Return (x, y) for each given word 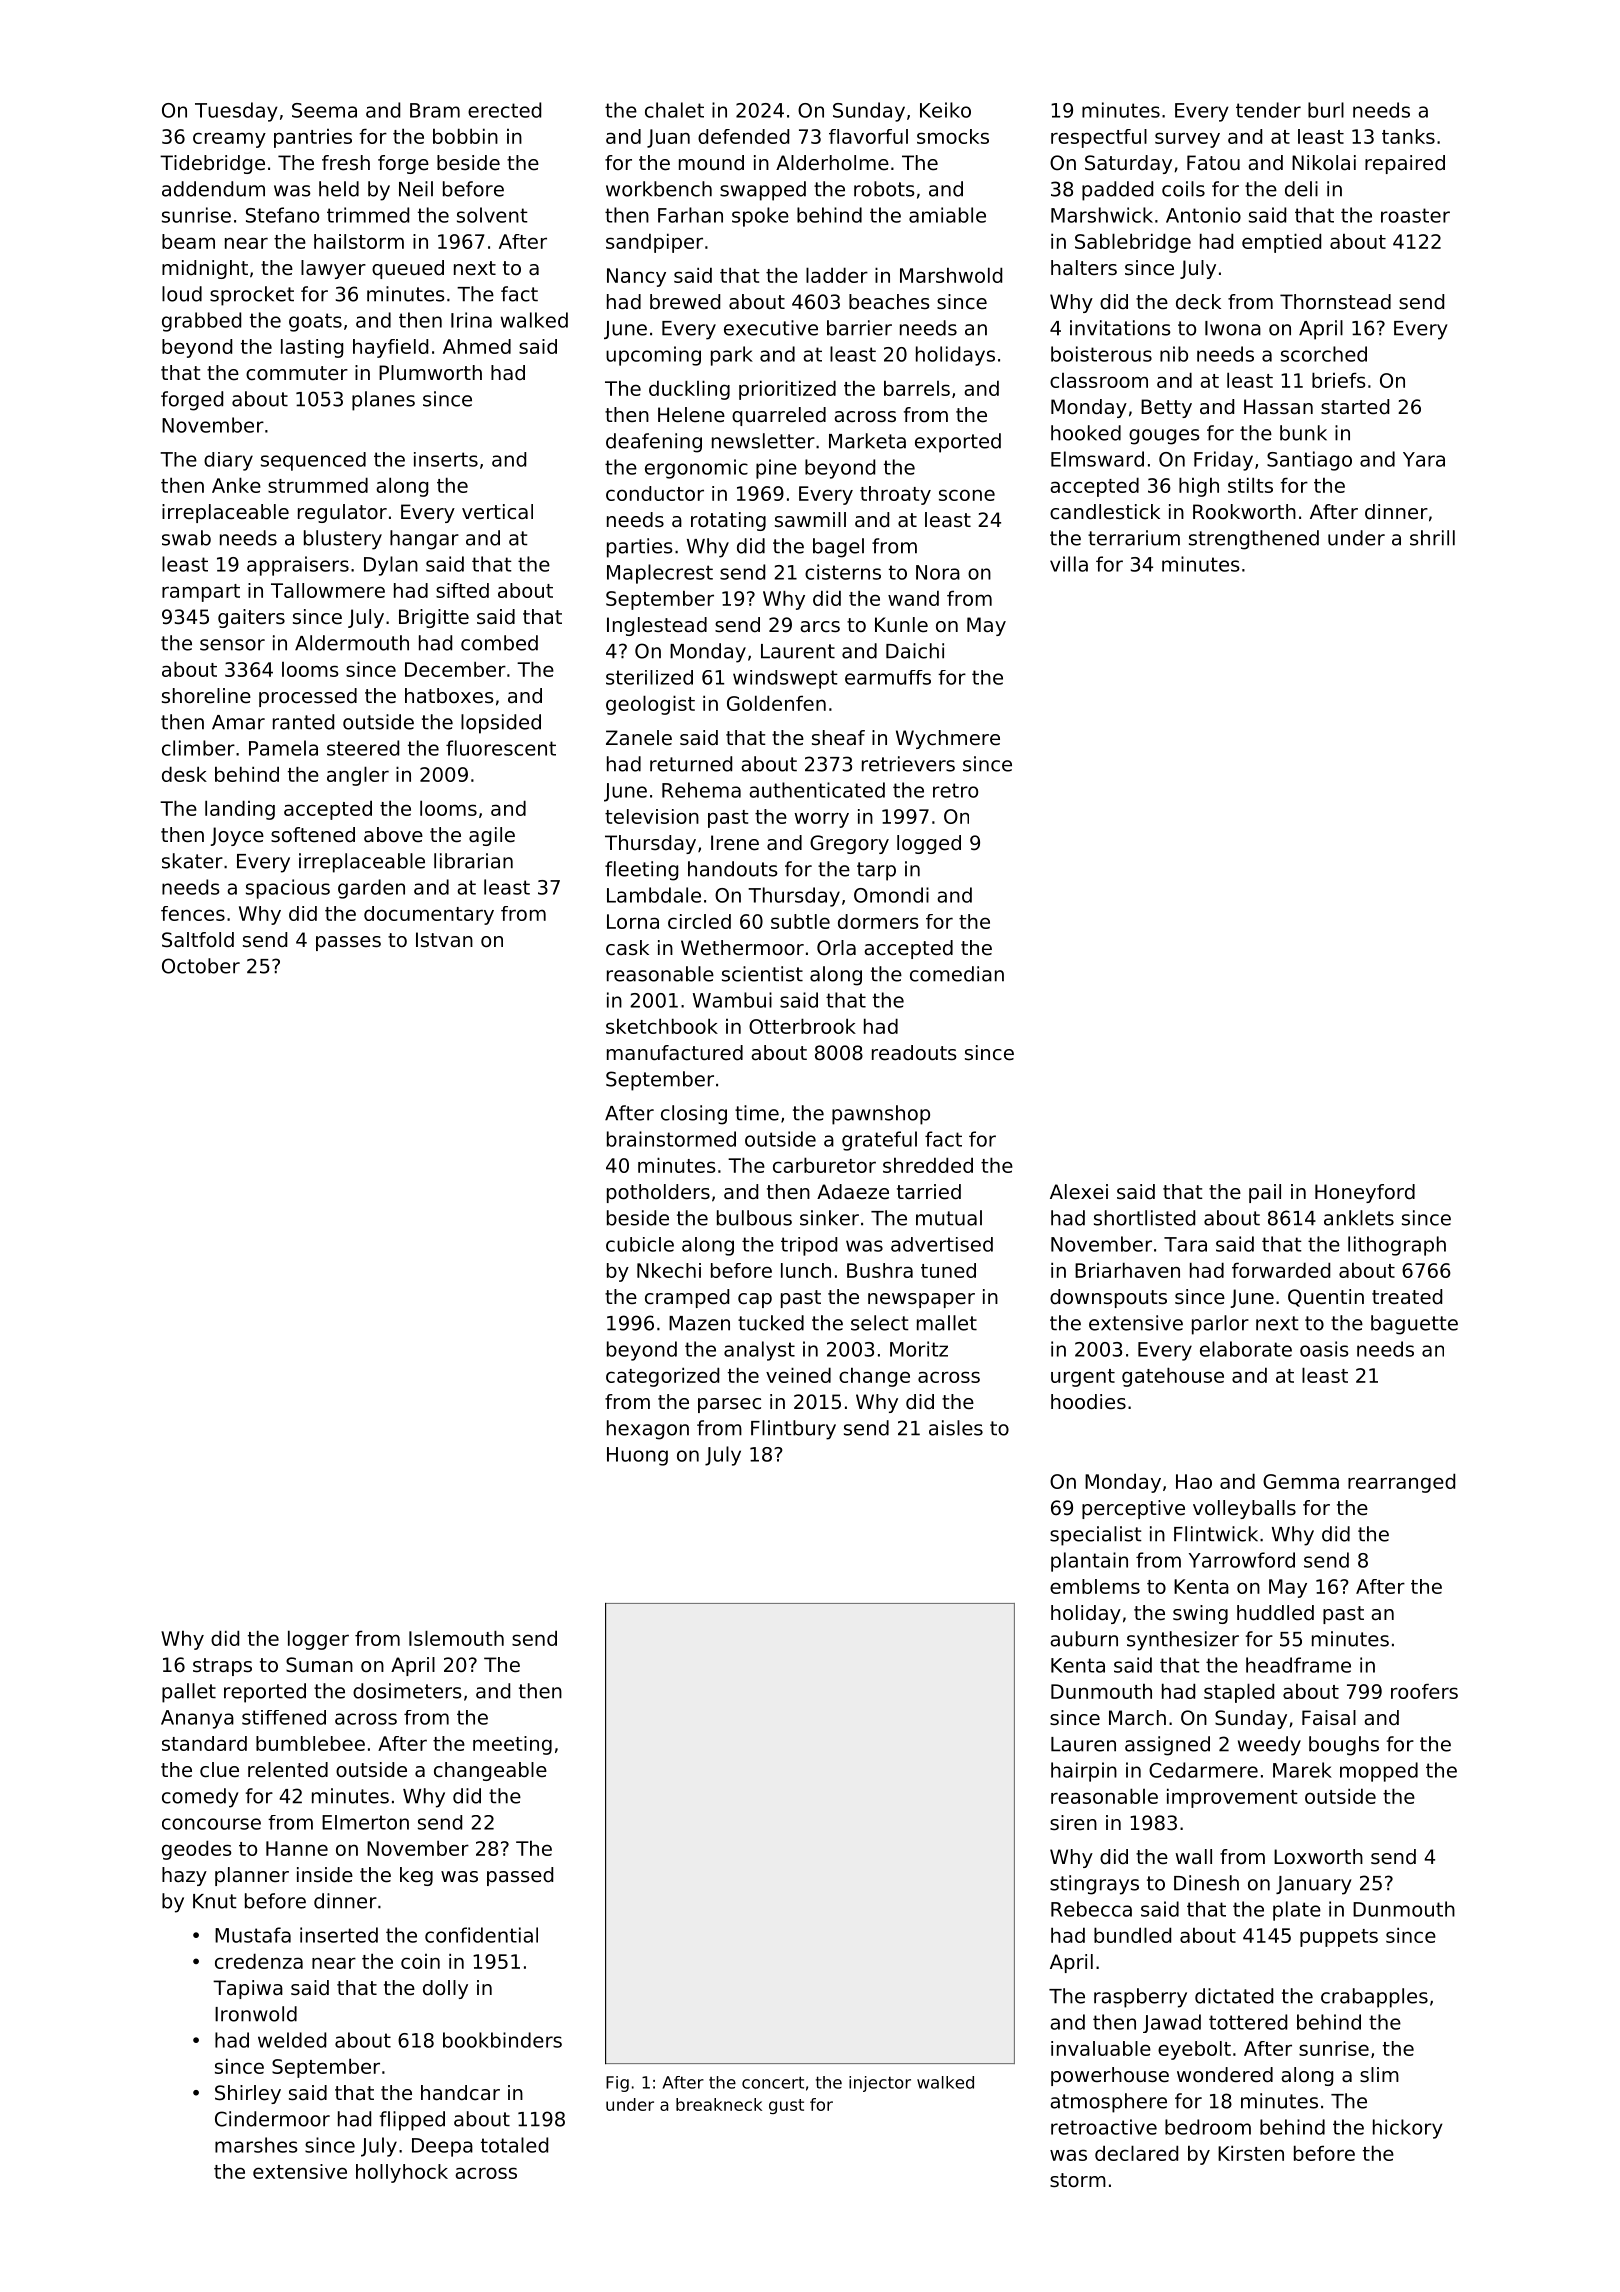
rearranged (1401, 1483)
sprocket (252, 296)
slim (1379, 2075)
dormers (878, 921)
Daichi (915, 651)
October (201, 966)
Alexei (1079, 1191)
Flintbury (793, 1430)
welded (292, 2040)
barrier (859, 328)
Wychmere (948, 739)
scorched (1324, 354)
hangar (424, 540)
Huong (637, 1456)
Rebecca (1091, 1909)
